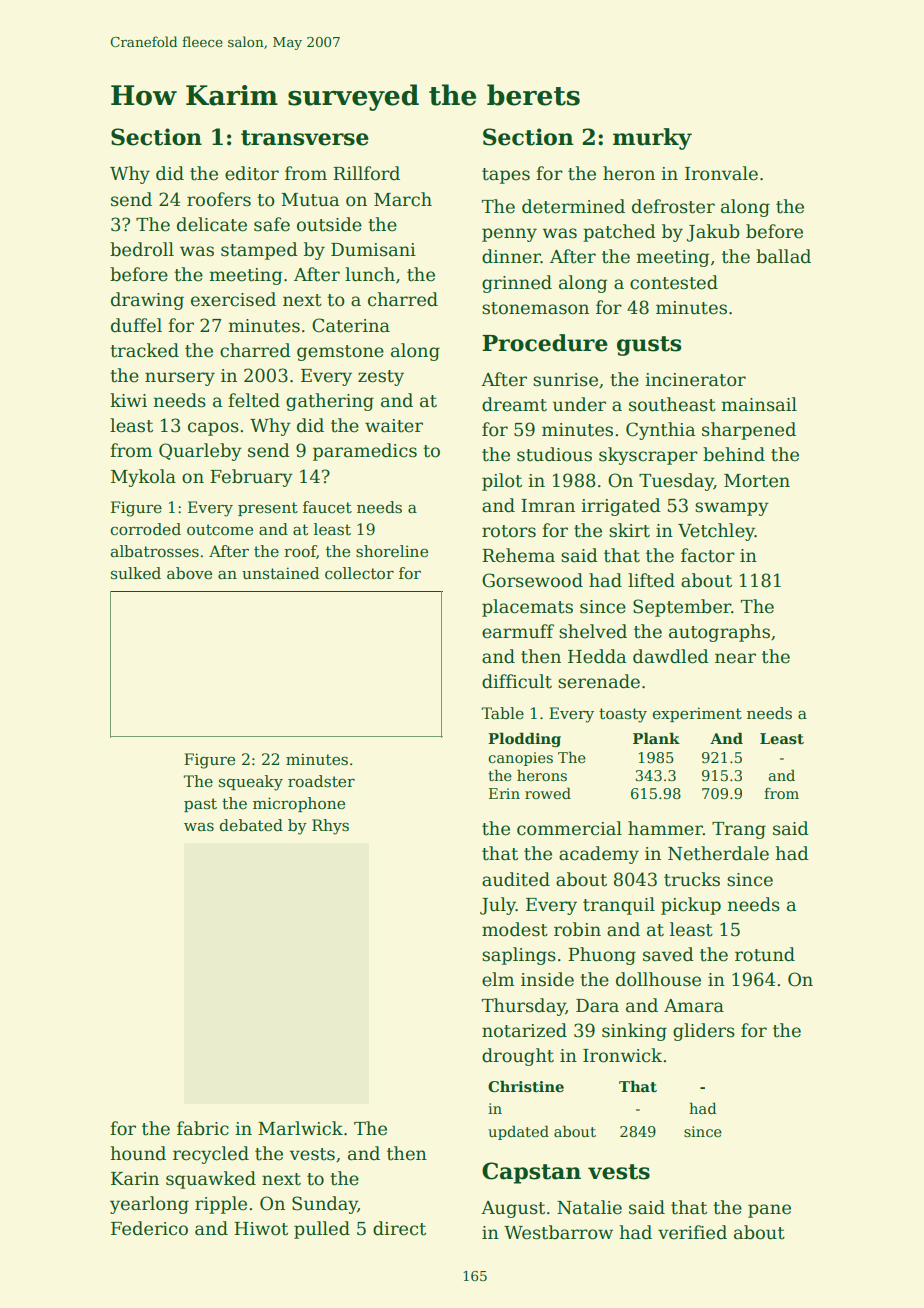  What do you see at coordinates (648, 456) in the image?
I see `skyscraper` at bounding box center [648, 456].
